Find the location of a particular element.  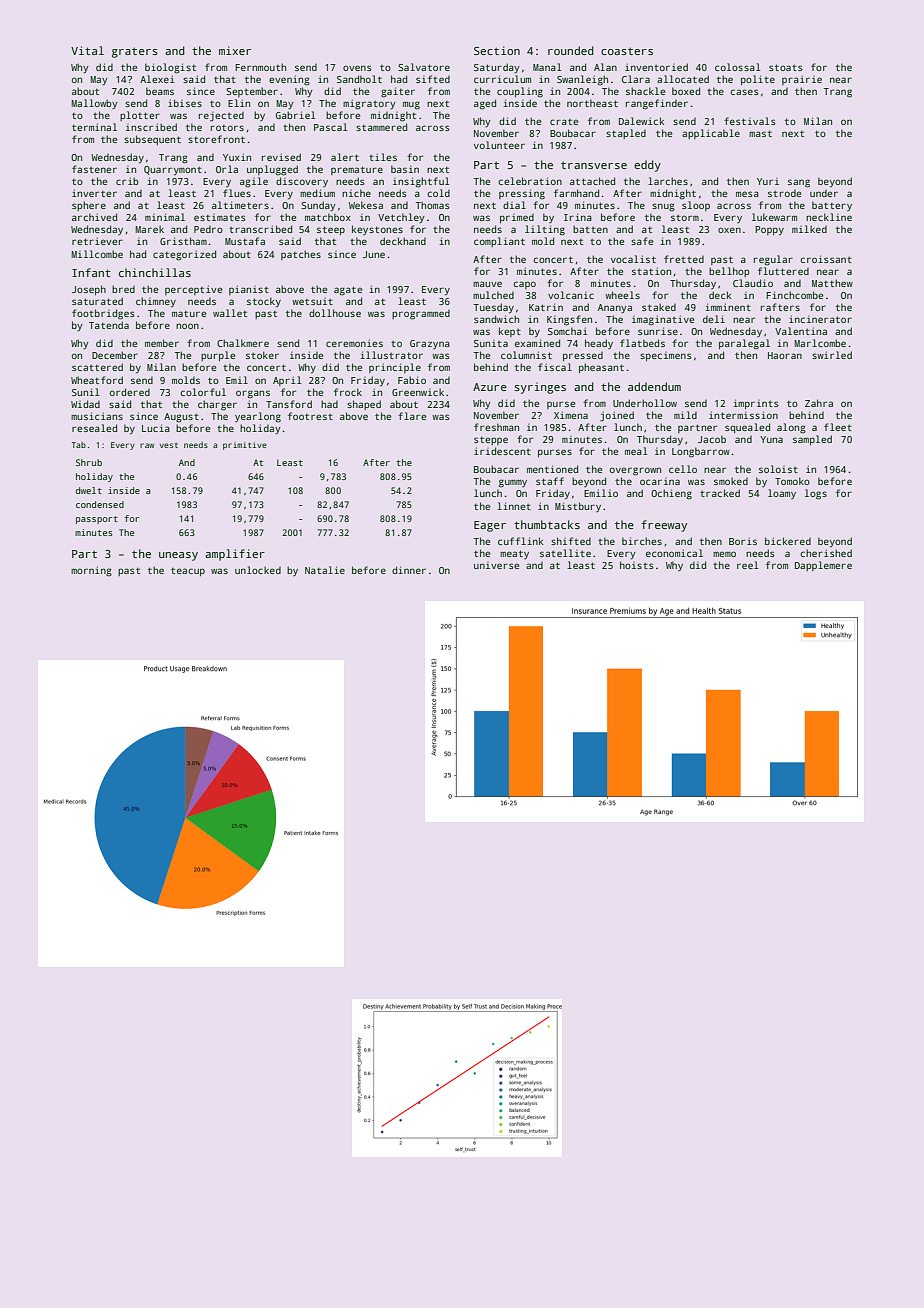

Eager is located at coordinates (490, 526).
